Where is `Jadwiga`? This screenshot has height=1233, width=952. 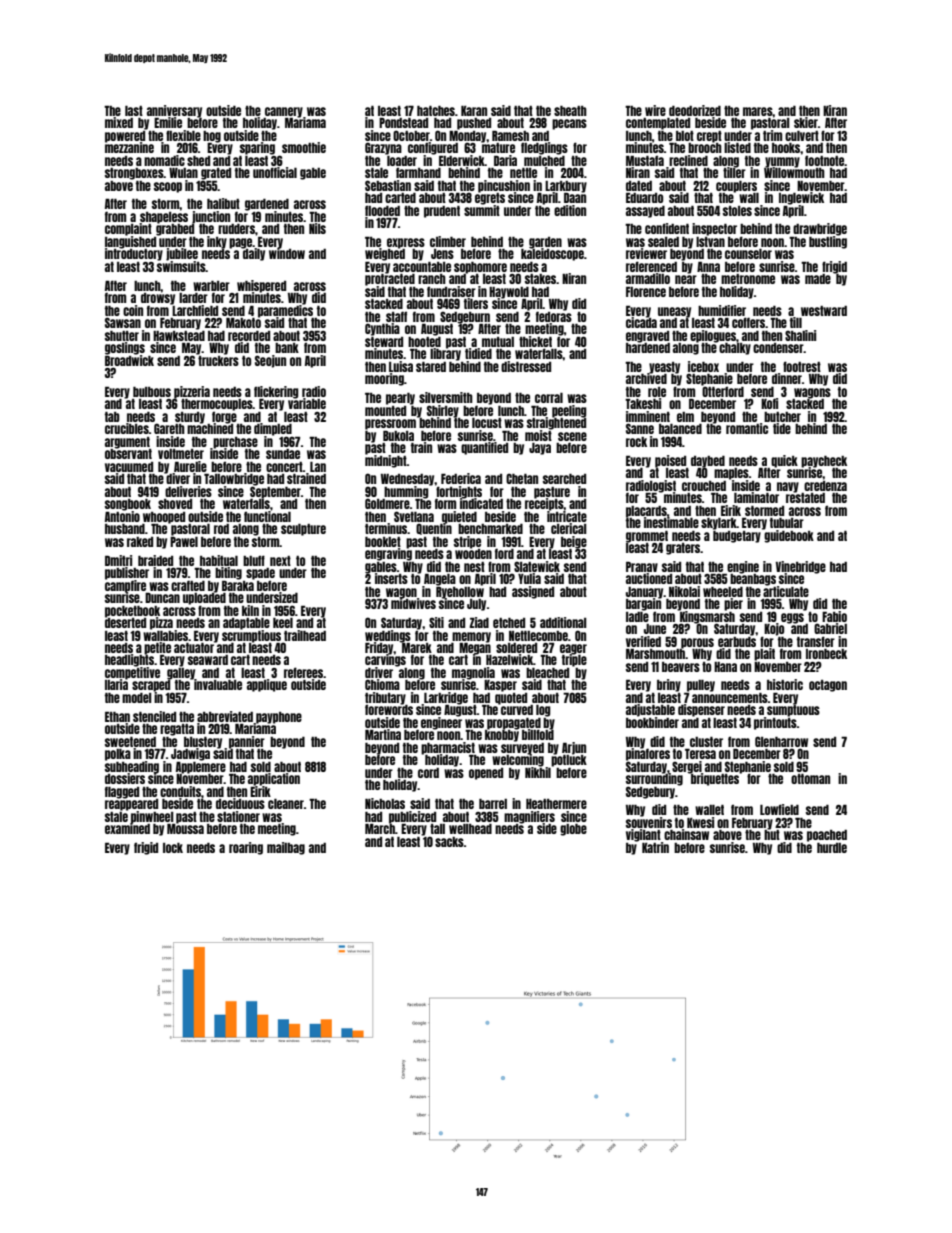 Jadwiga is located at coordinates (190, 754).
